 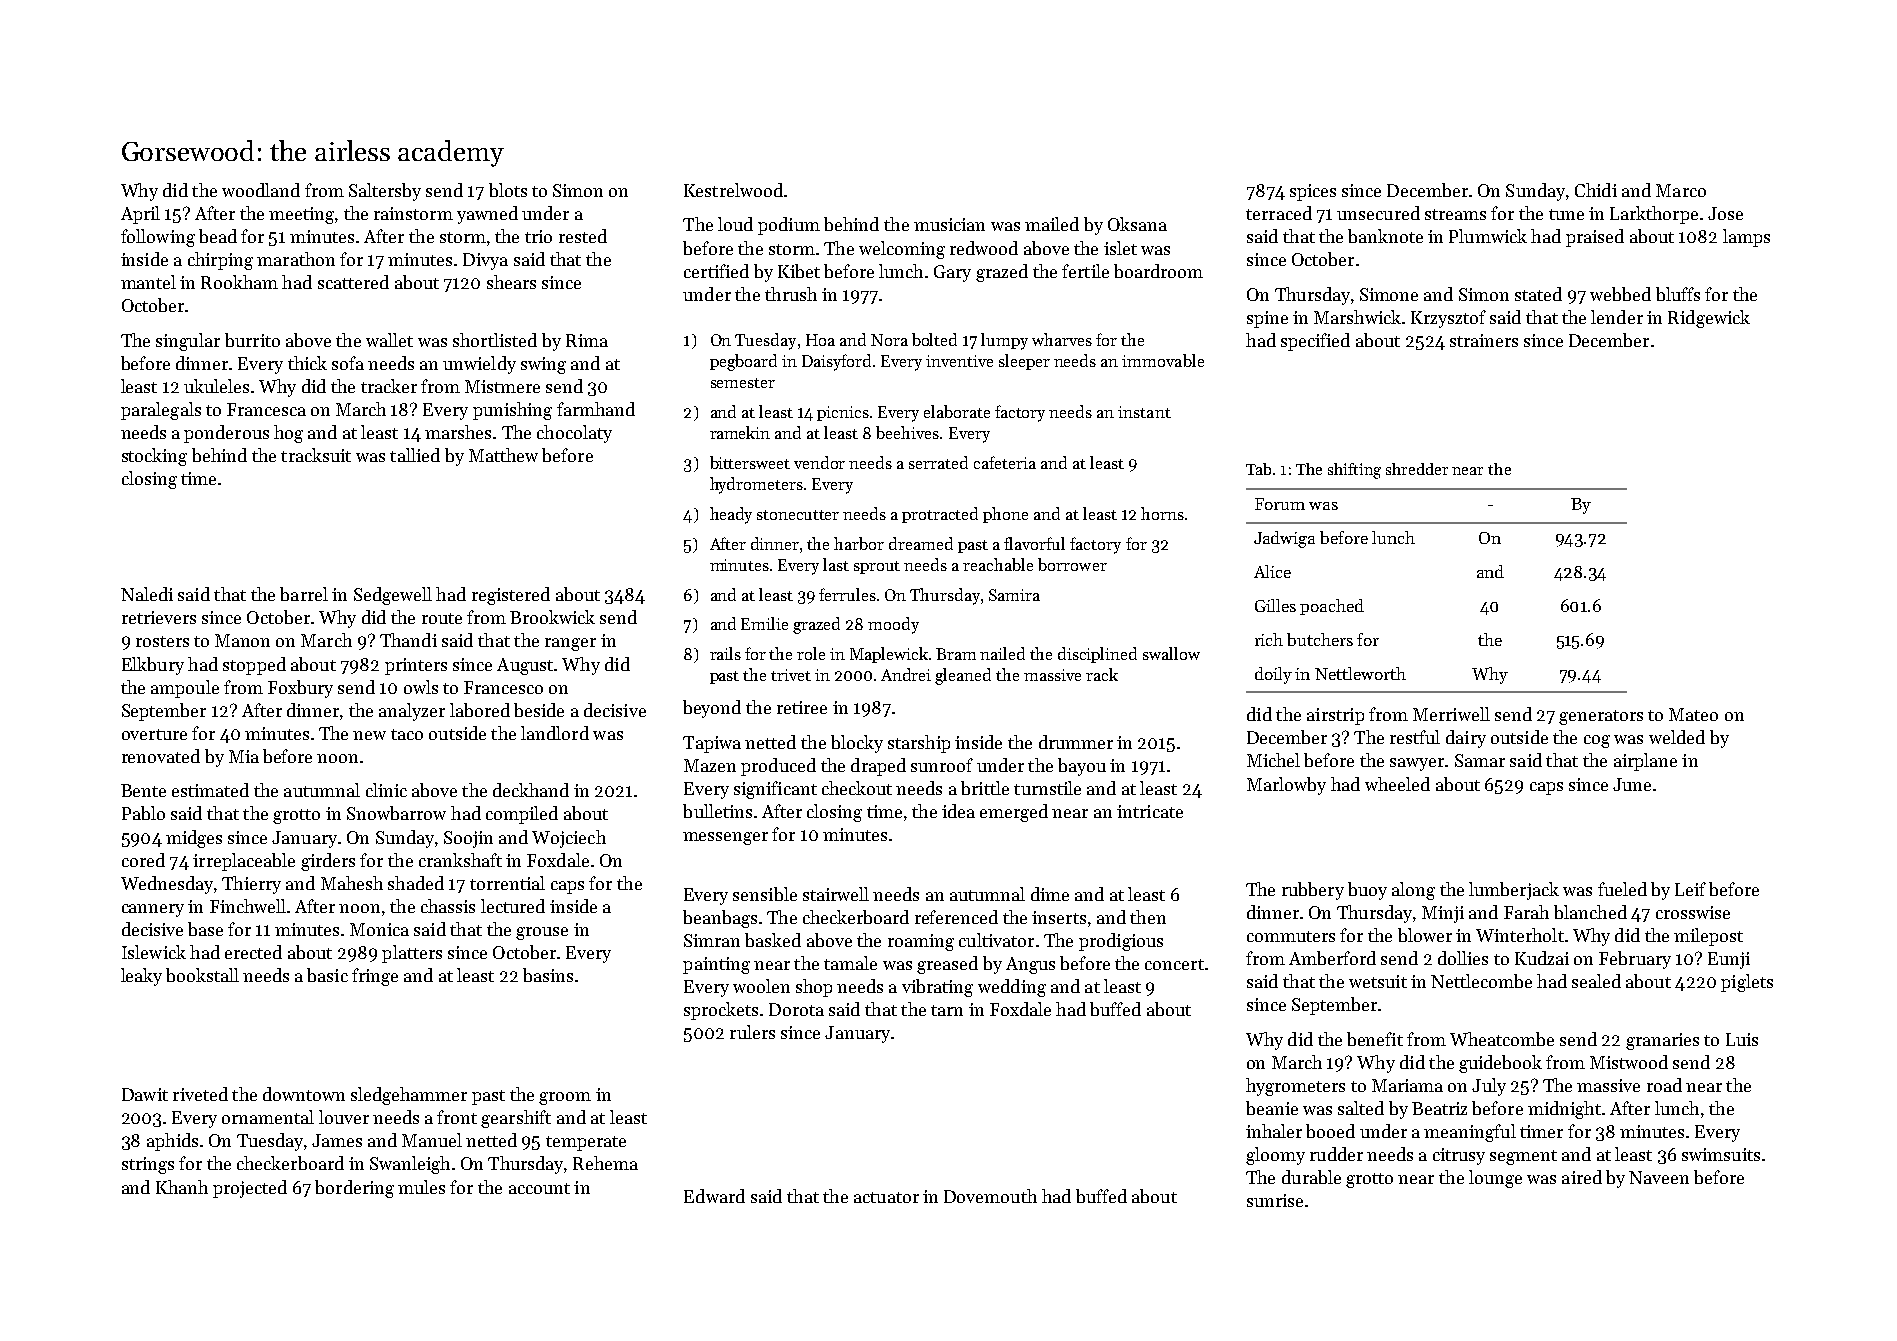 What do you see at coordinates (1417, 764) in the screenshot?
I see `sawyer` at bounding box center [1417, 764].
